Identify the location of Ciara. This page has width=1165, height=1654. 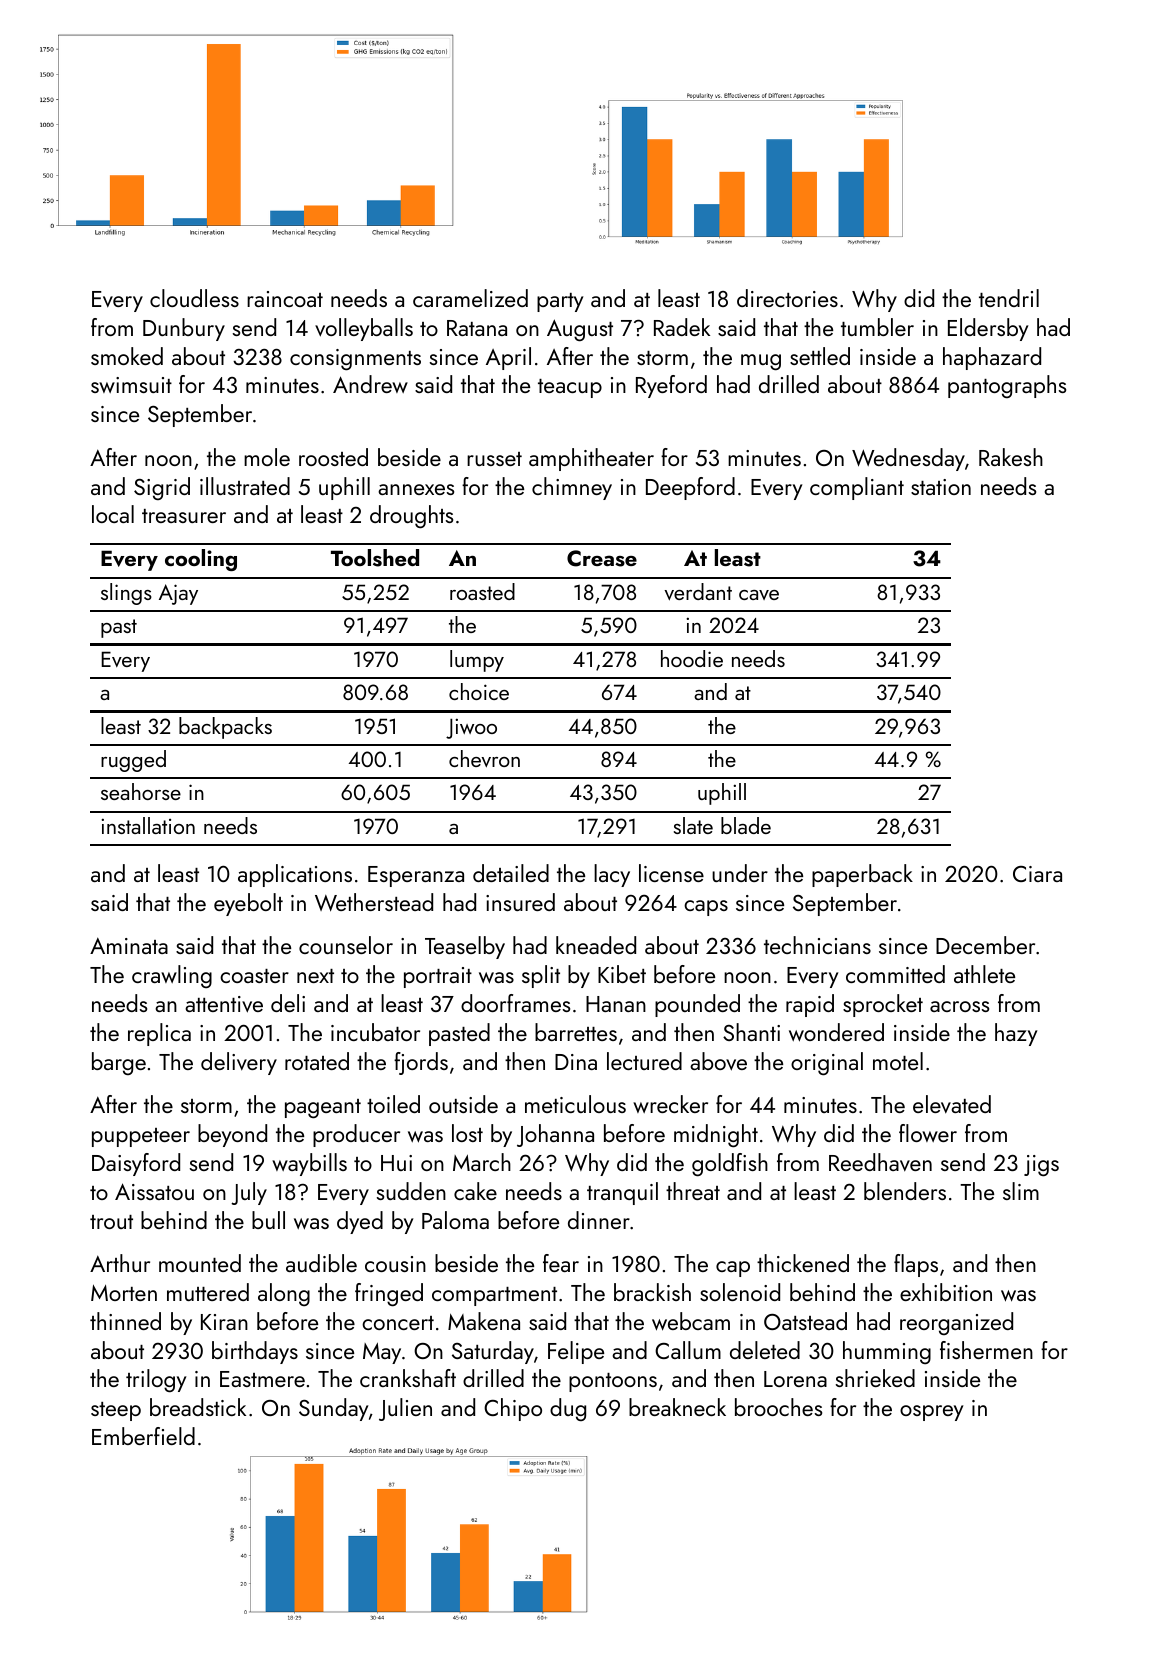
(1037, 874).
